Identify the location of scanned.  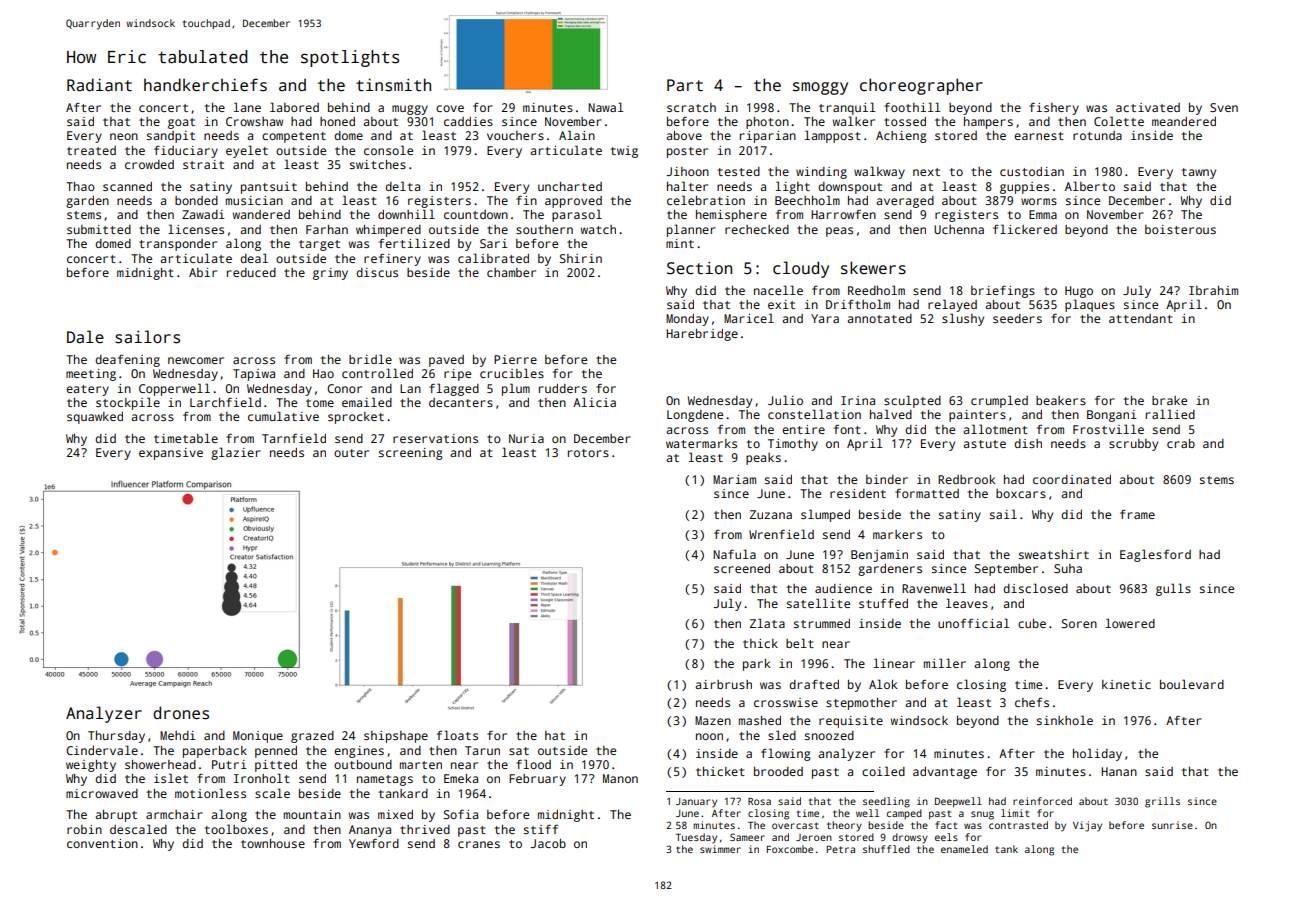
(127, 186).
